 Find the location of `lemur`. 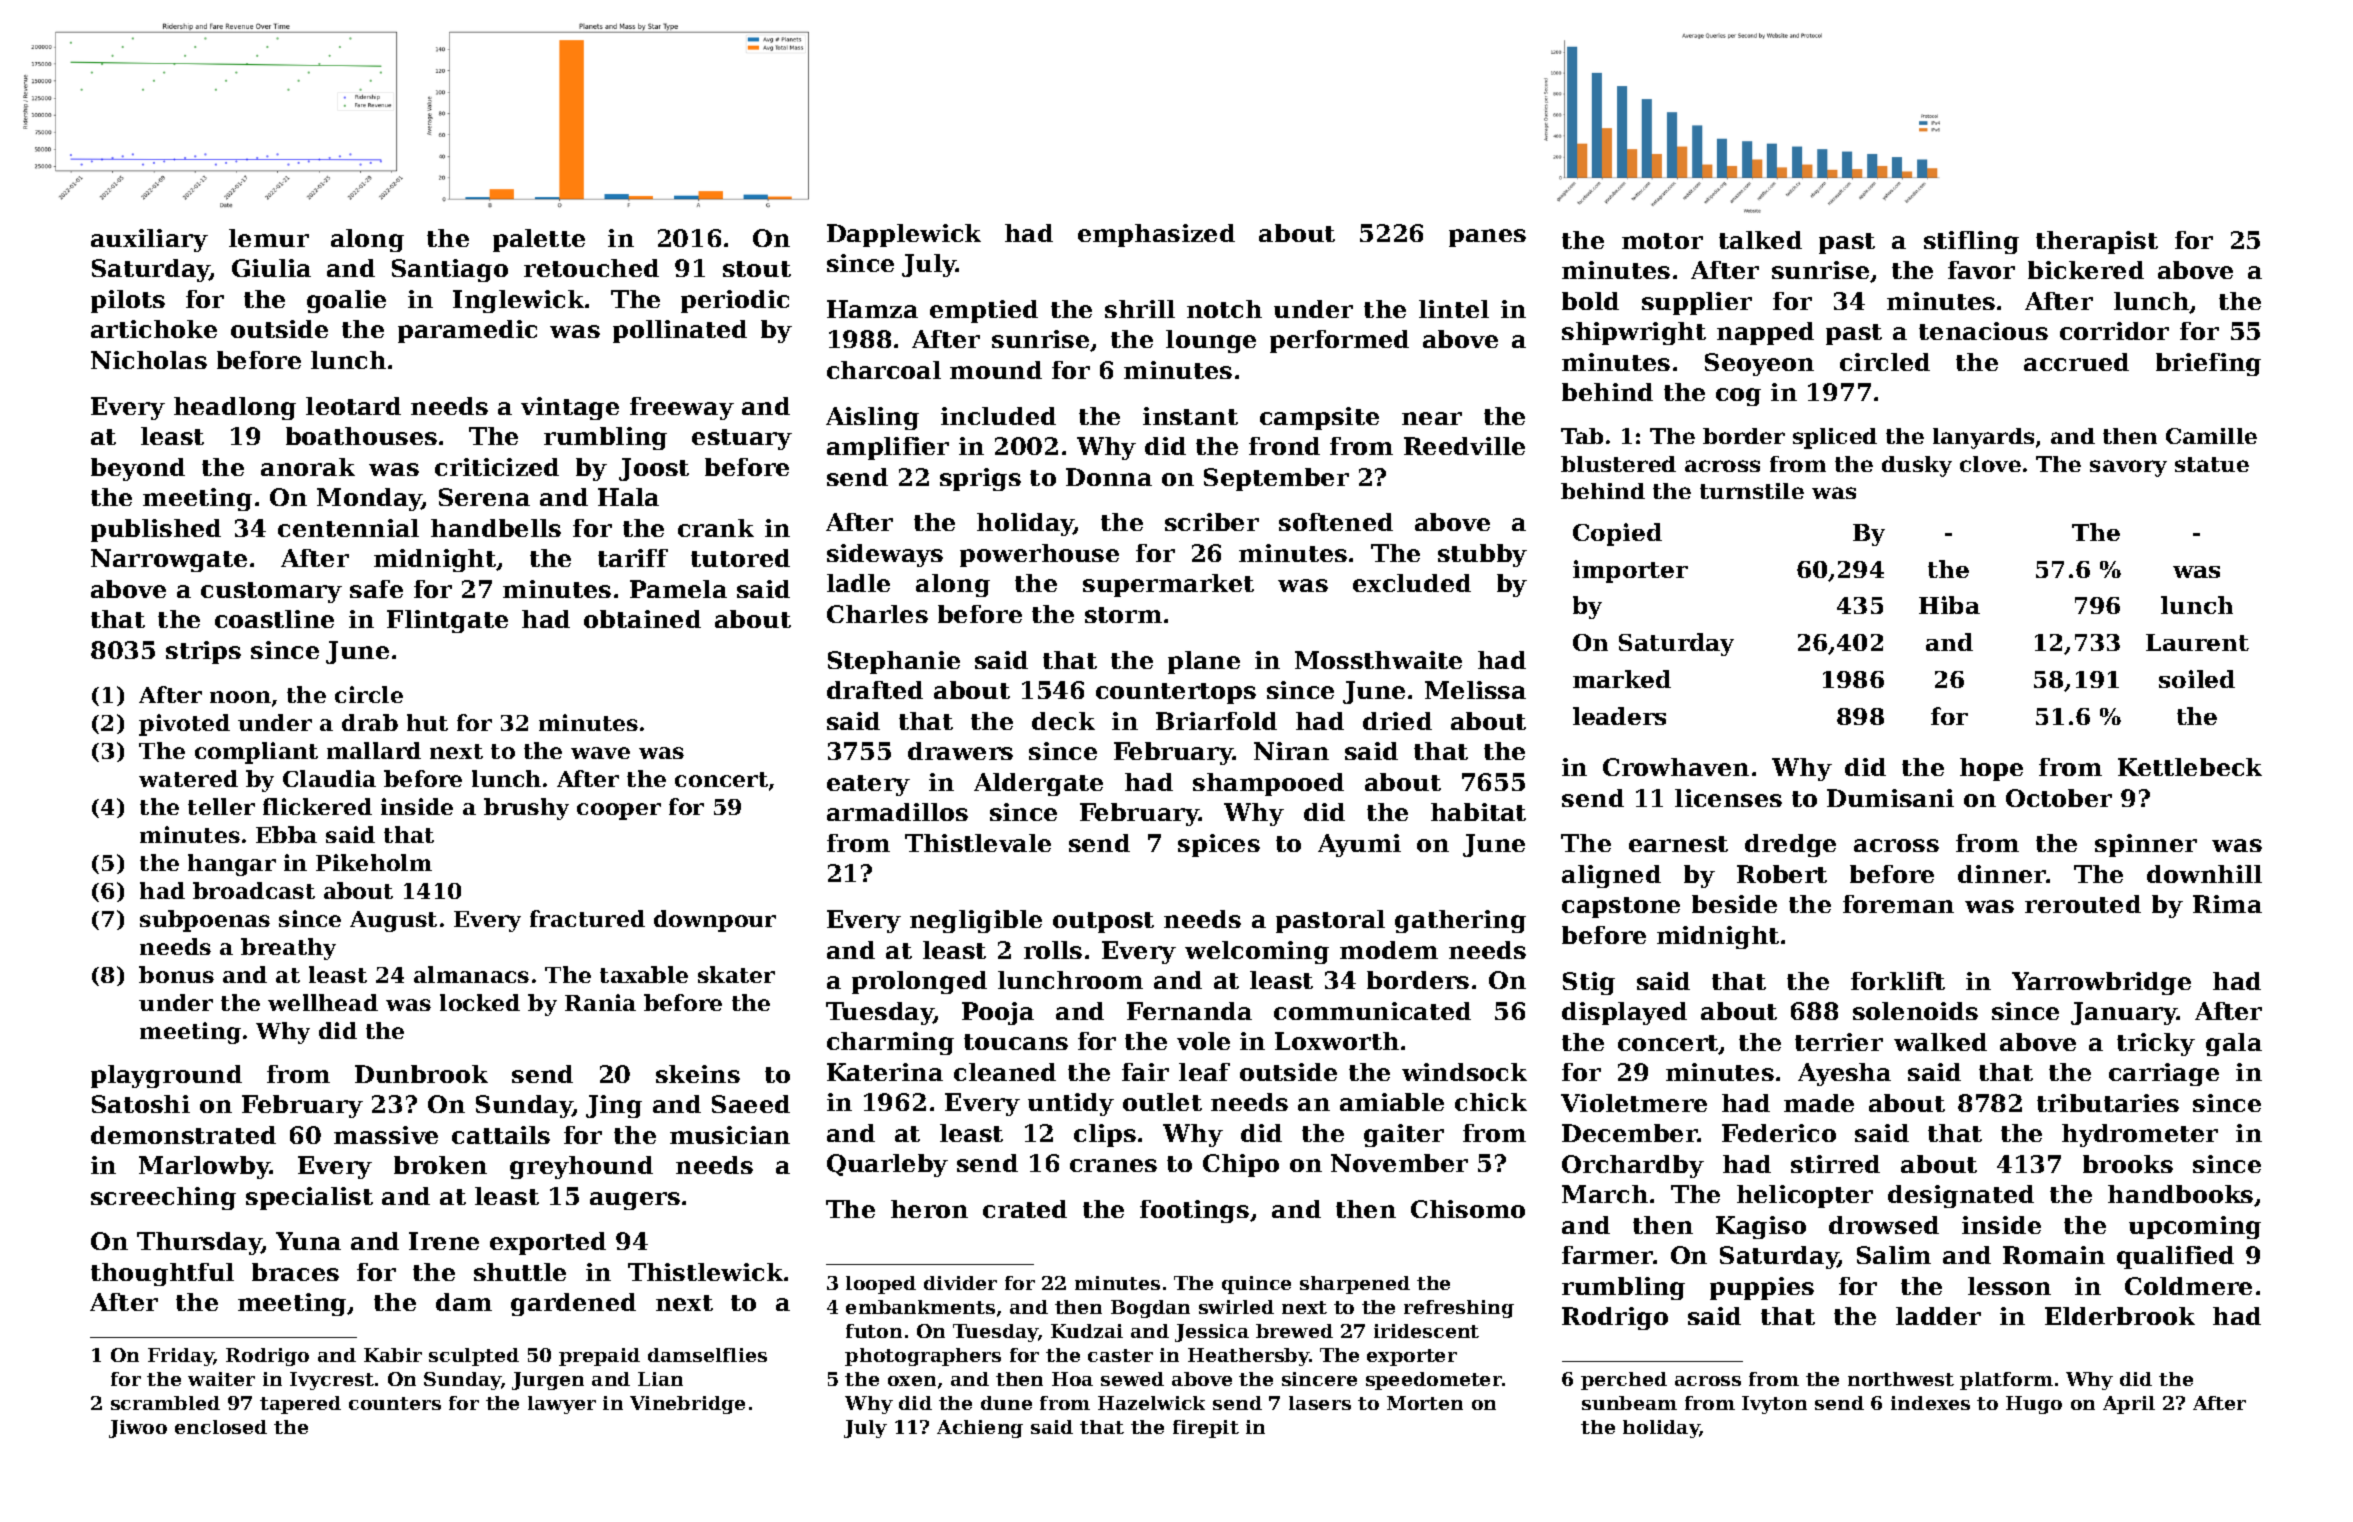

lemur is located at coordinates (269, 238).
